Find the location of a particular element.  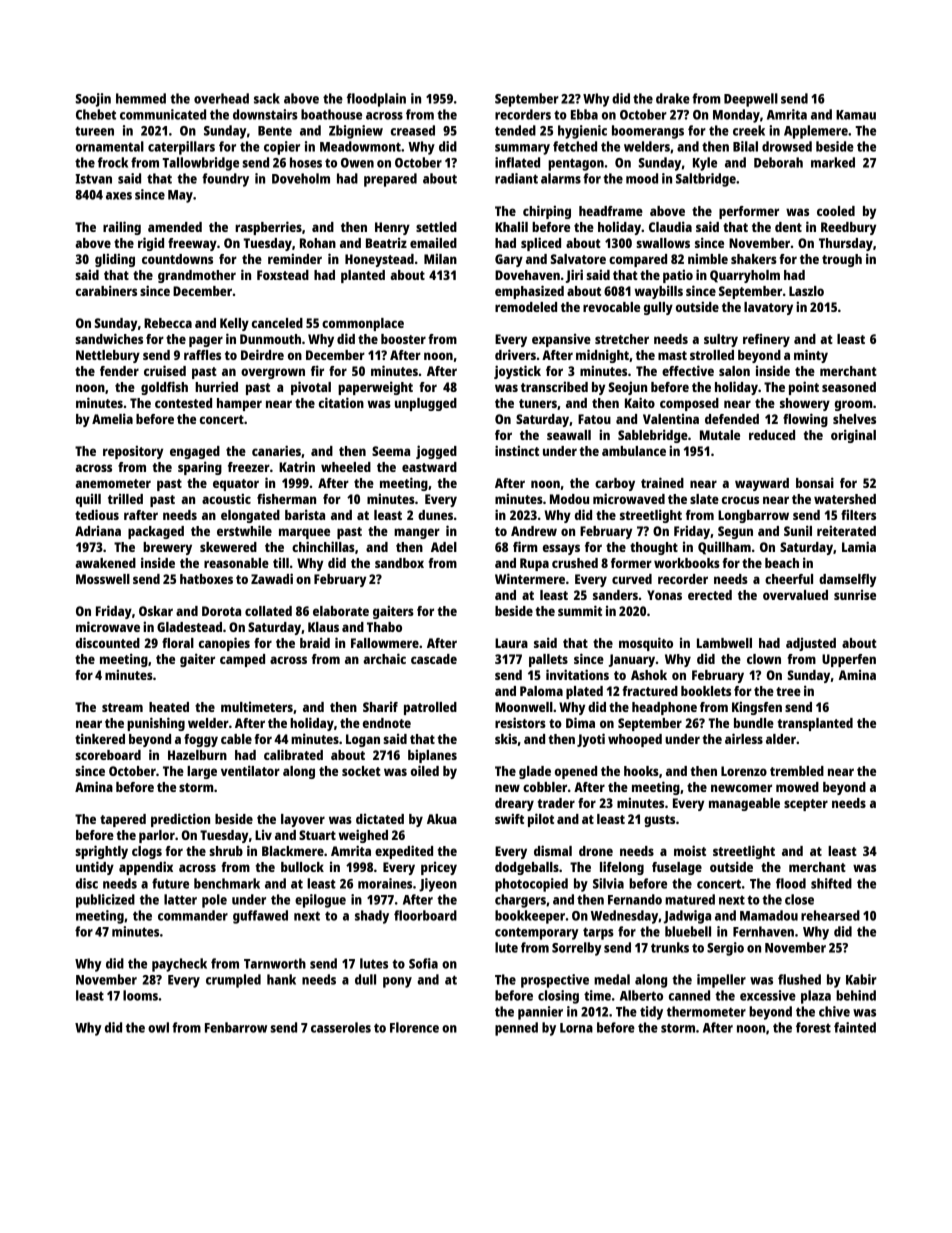

instinct is located at coordinates (517, 450).
